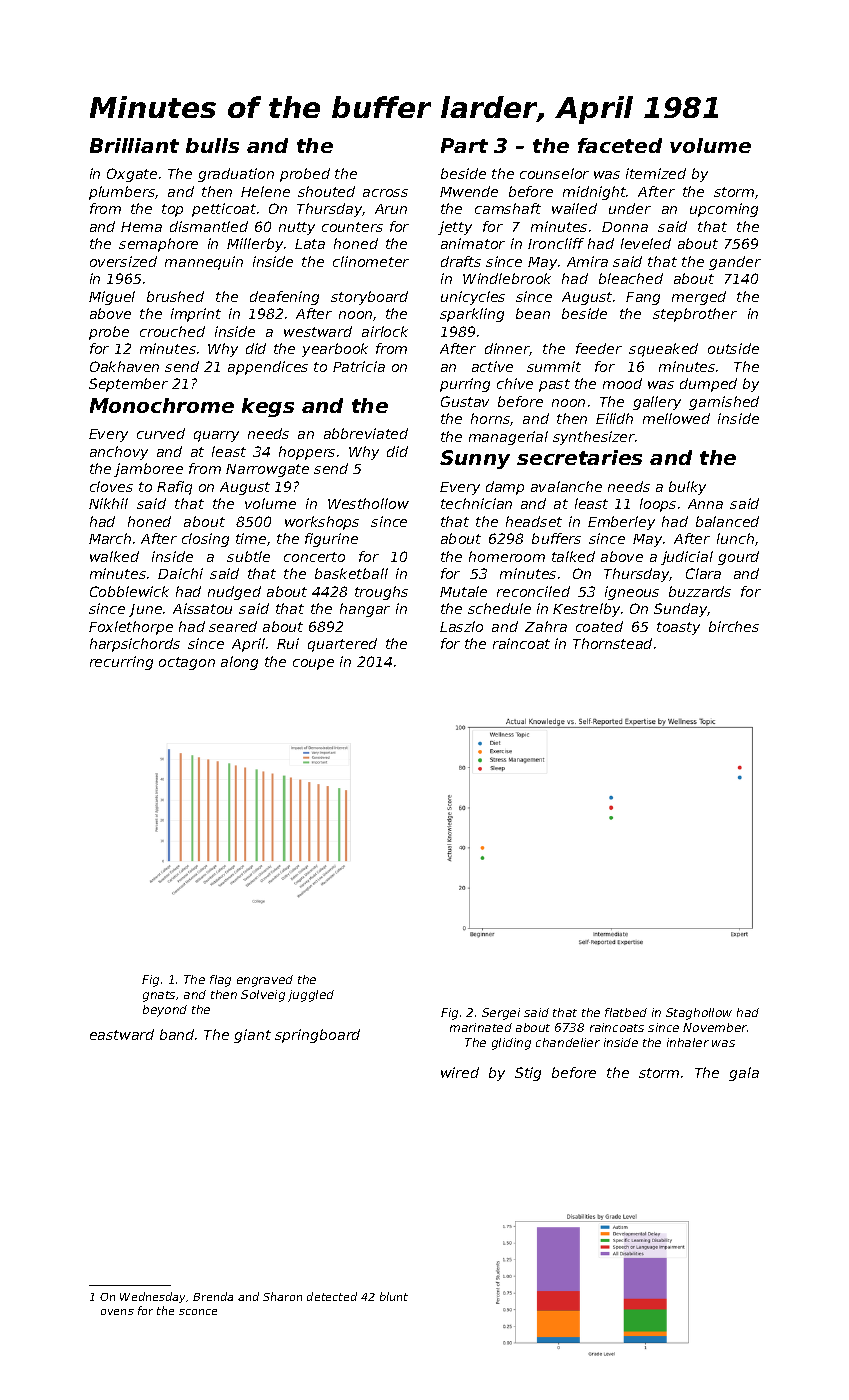 The width and height of the page is (849, 1400). What do you see at coordinates (394, 1296) in the page?
I see `blunt` at bounding box center [394, 1296].
